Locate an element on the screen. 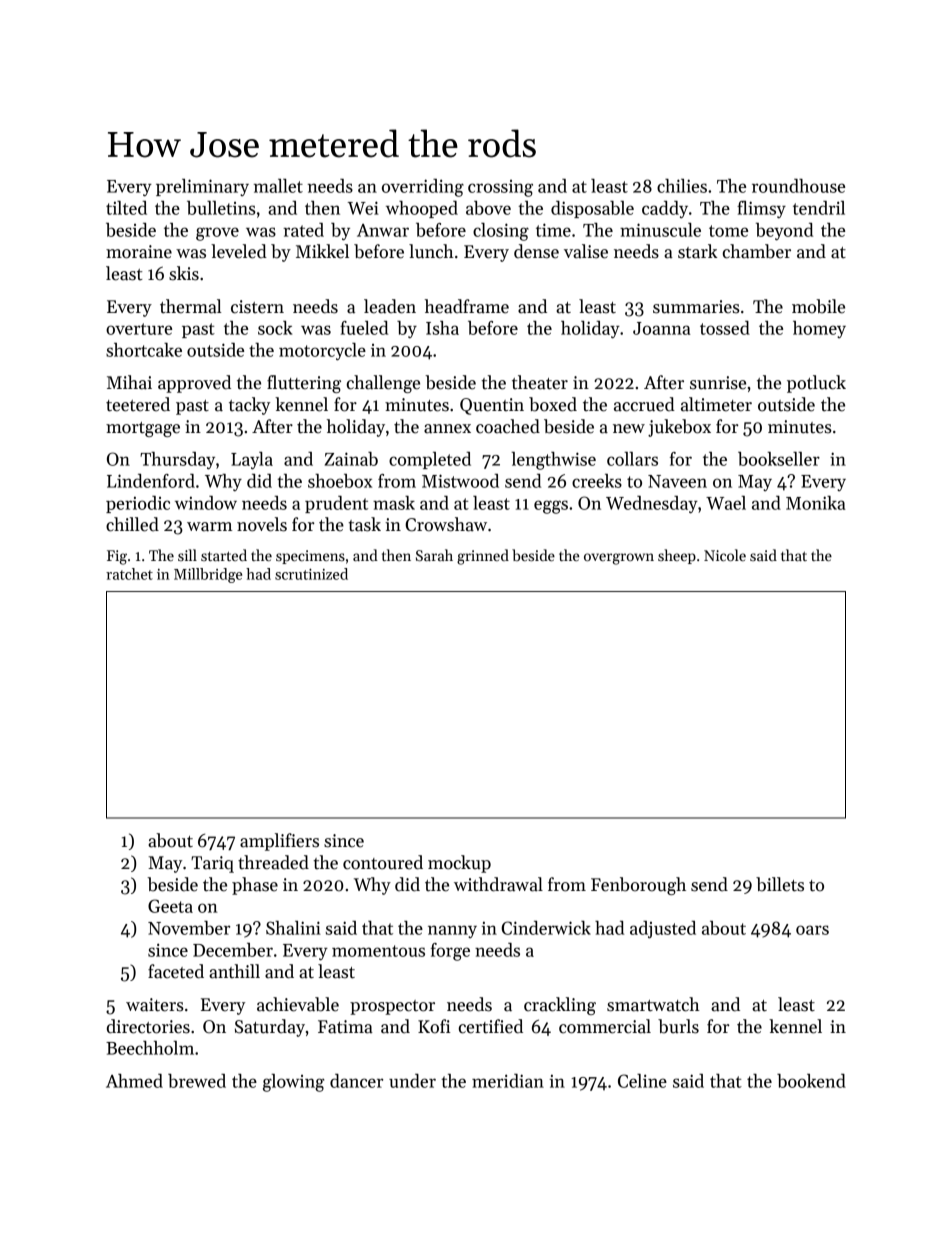 This screenshot has height=1233, width=952. withdrawal is located at coordinates (498, 884).
